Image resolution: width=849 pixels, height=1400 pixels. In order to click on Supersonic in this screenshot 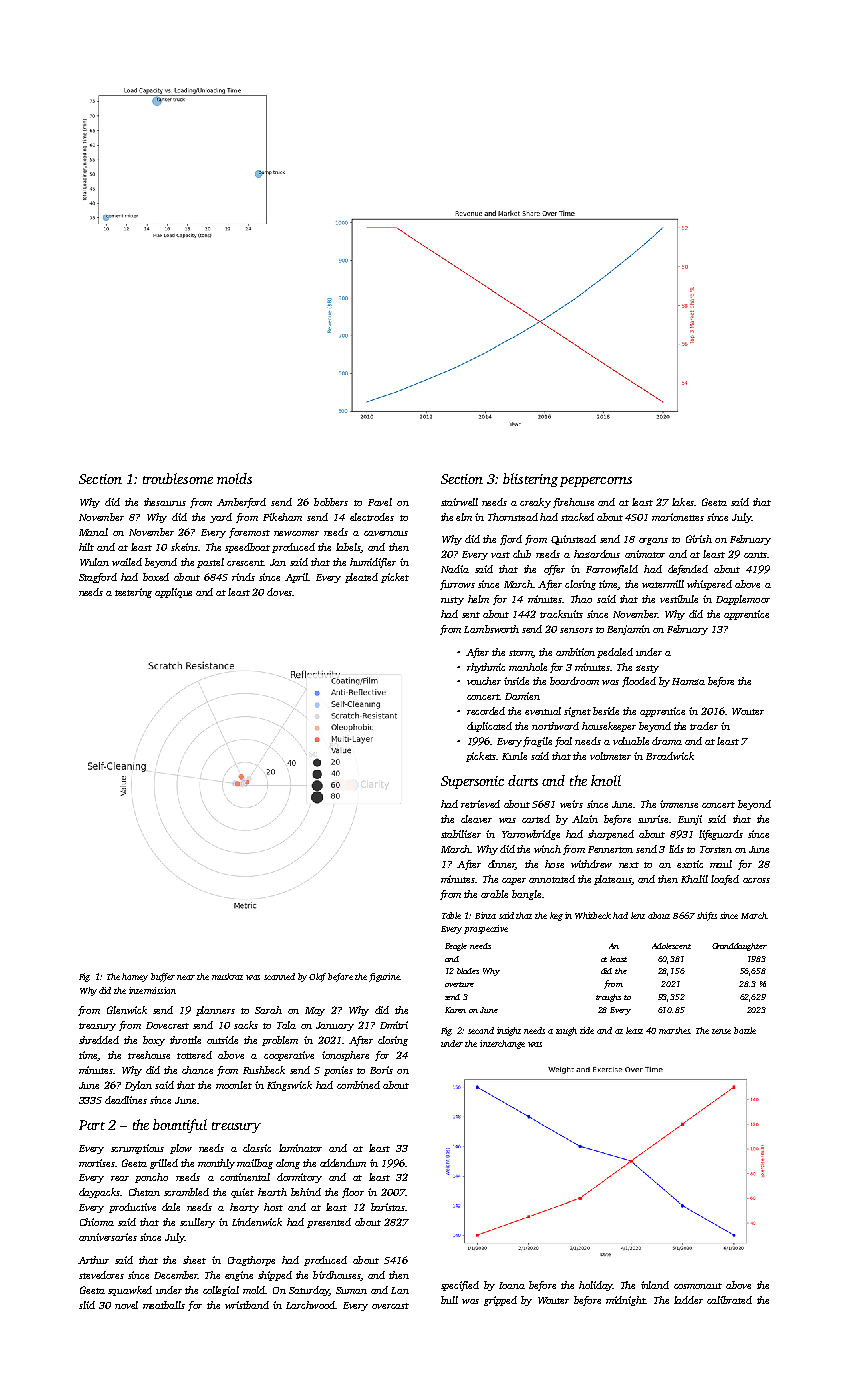, I will do `click(472, 782)`.
